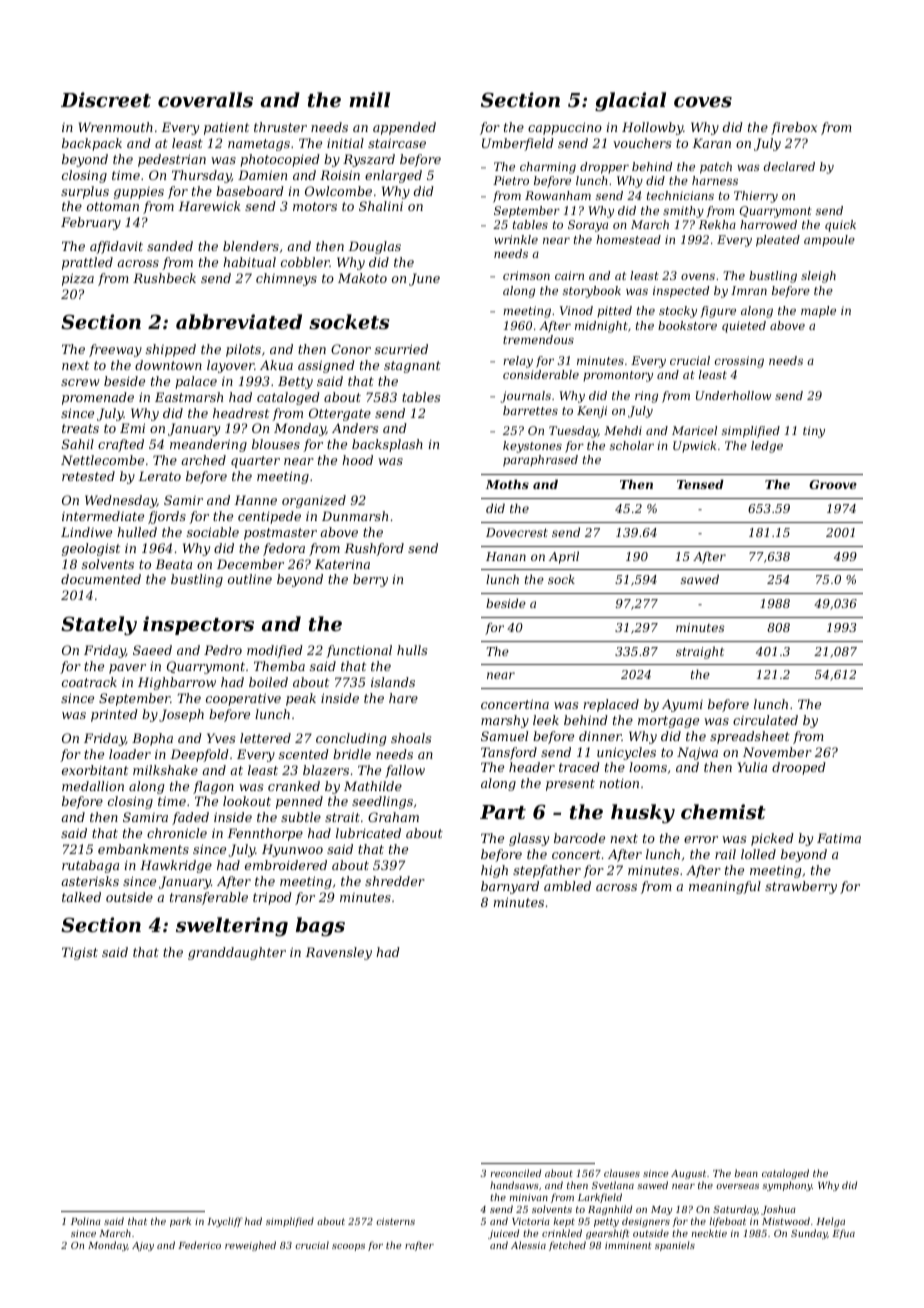  What do you see at coordinates (80, 953) in the page?
I see `Tigist` at bounding box center [80, 953].
